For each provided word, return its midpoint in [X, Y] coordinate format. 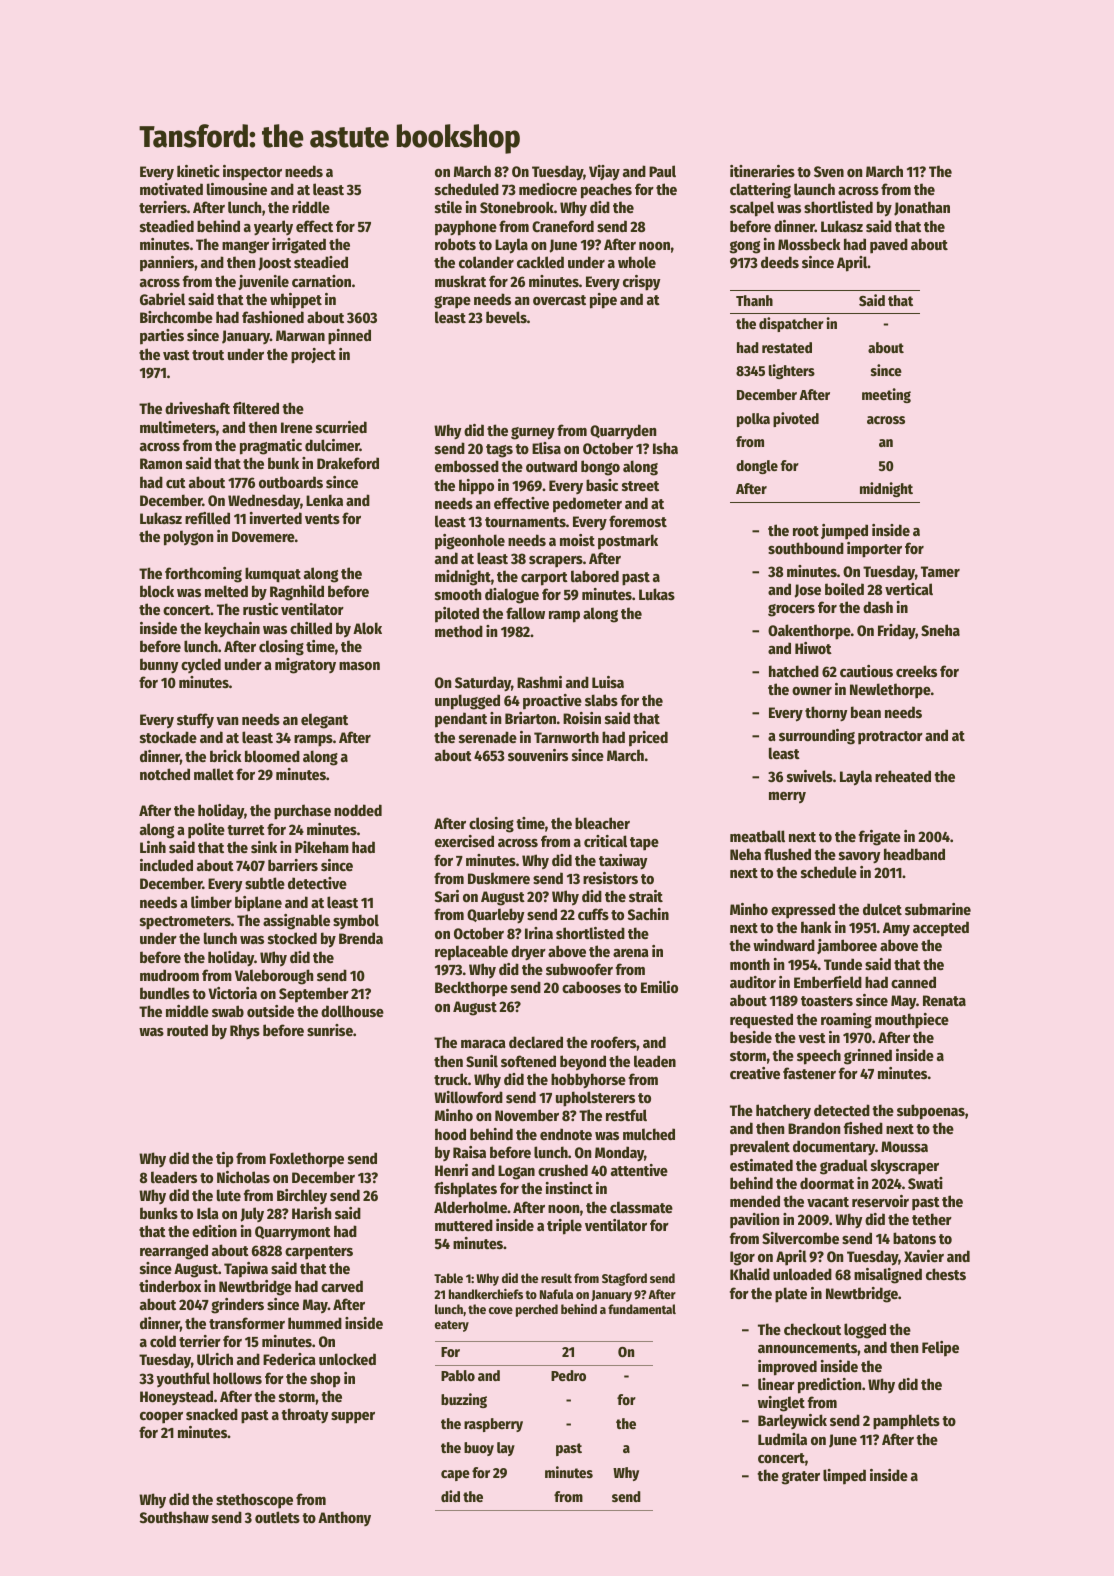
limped [844, 1477]
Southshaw [174, 1517]
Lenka [324, 500]
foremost [638, 521]
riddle [311, 207]
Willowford [468, 1097]
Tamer [940, 571]
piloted [457, 615]
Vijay [604, 173]
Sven [829, 171]
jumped [844, 532]
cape [455, 1475]
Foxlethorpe [307, 1160]
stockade [168, 737]
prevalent [760, 1148]
